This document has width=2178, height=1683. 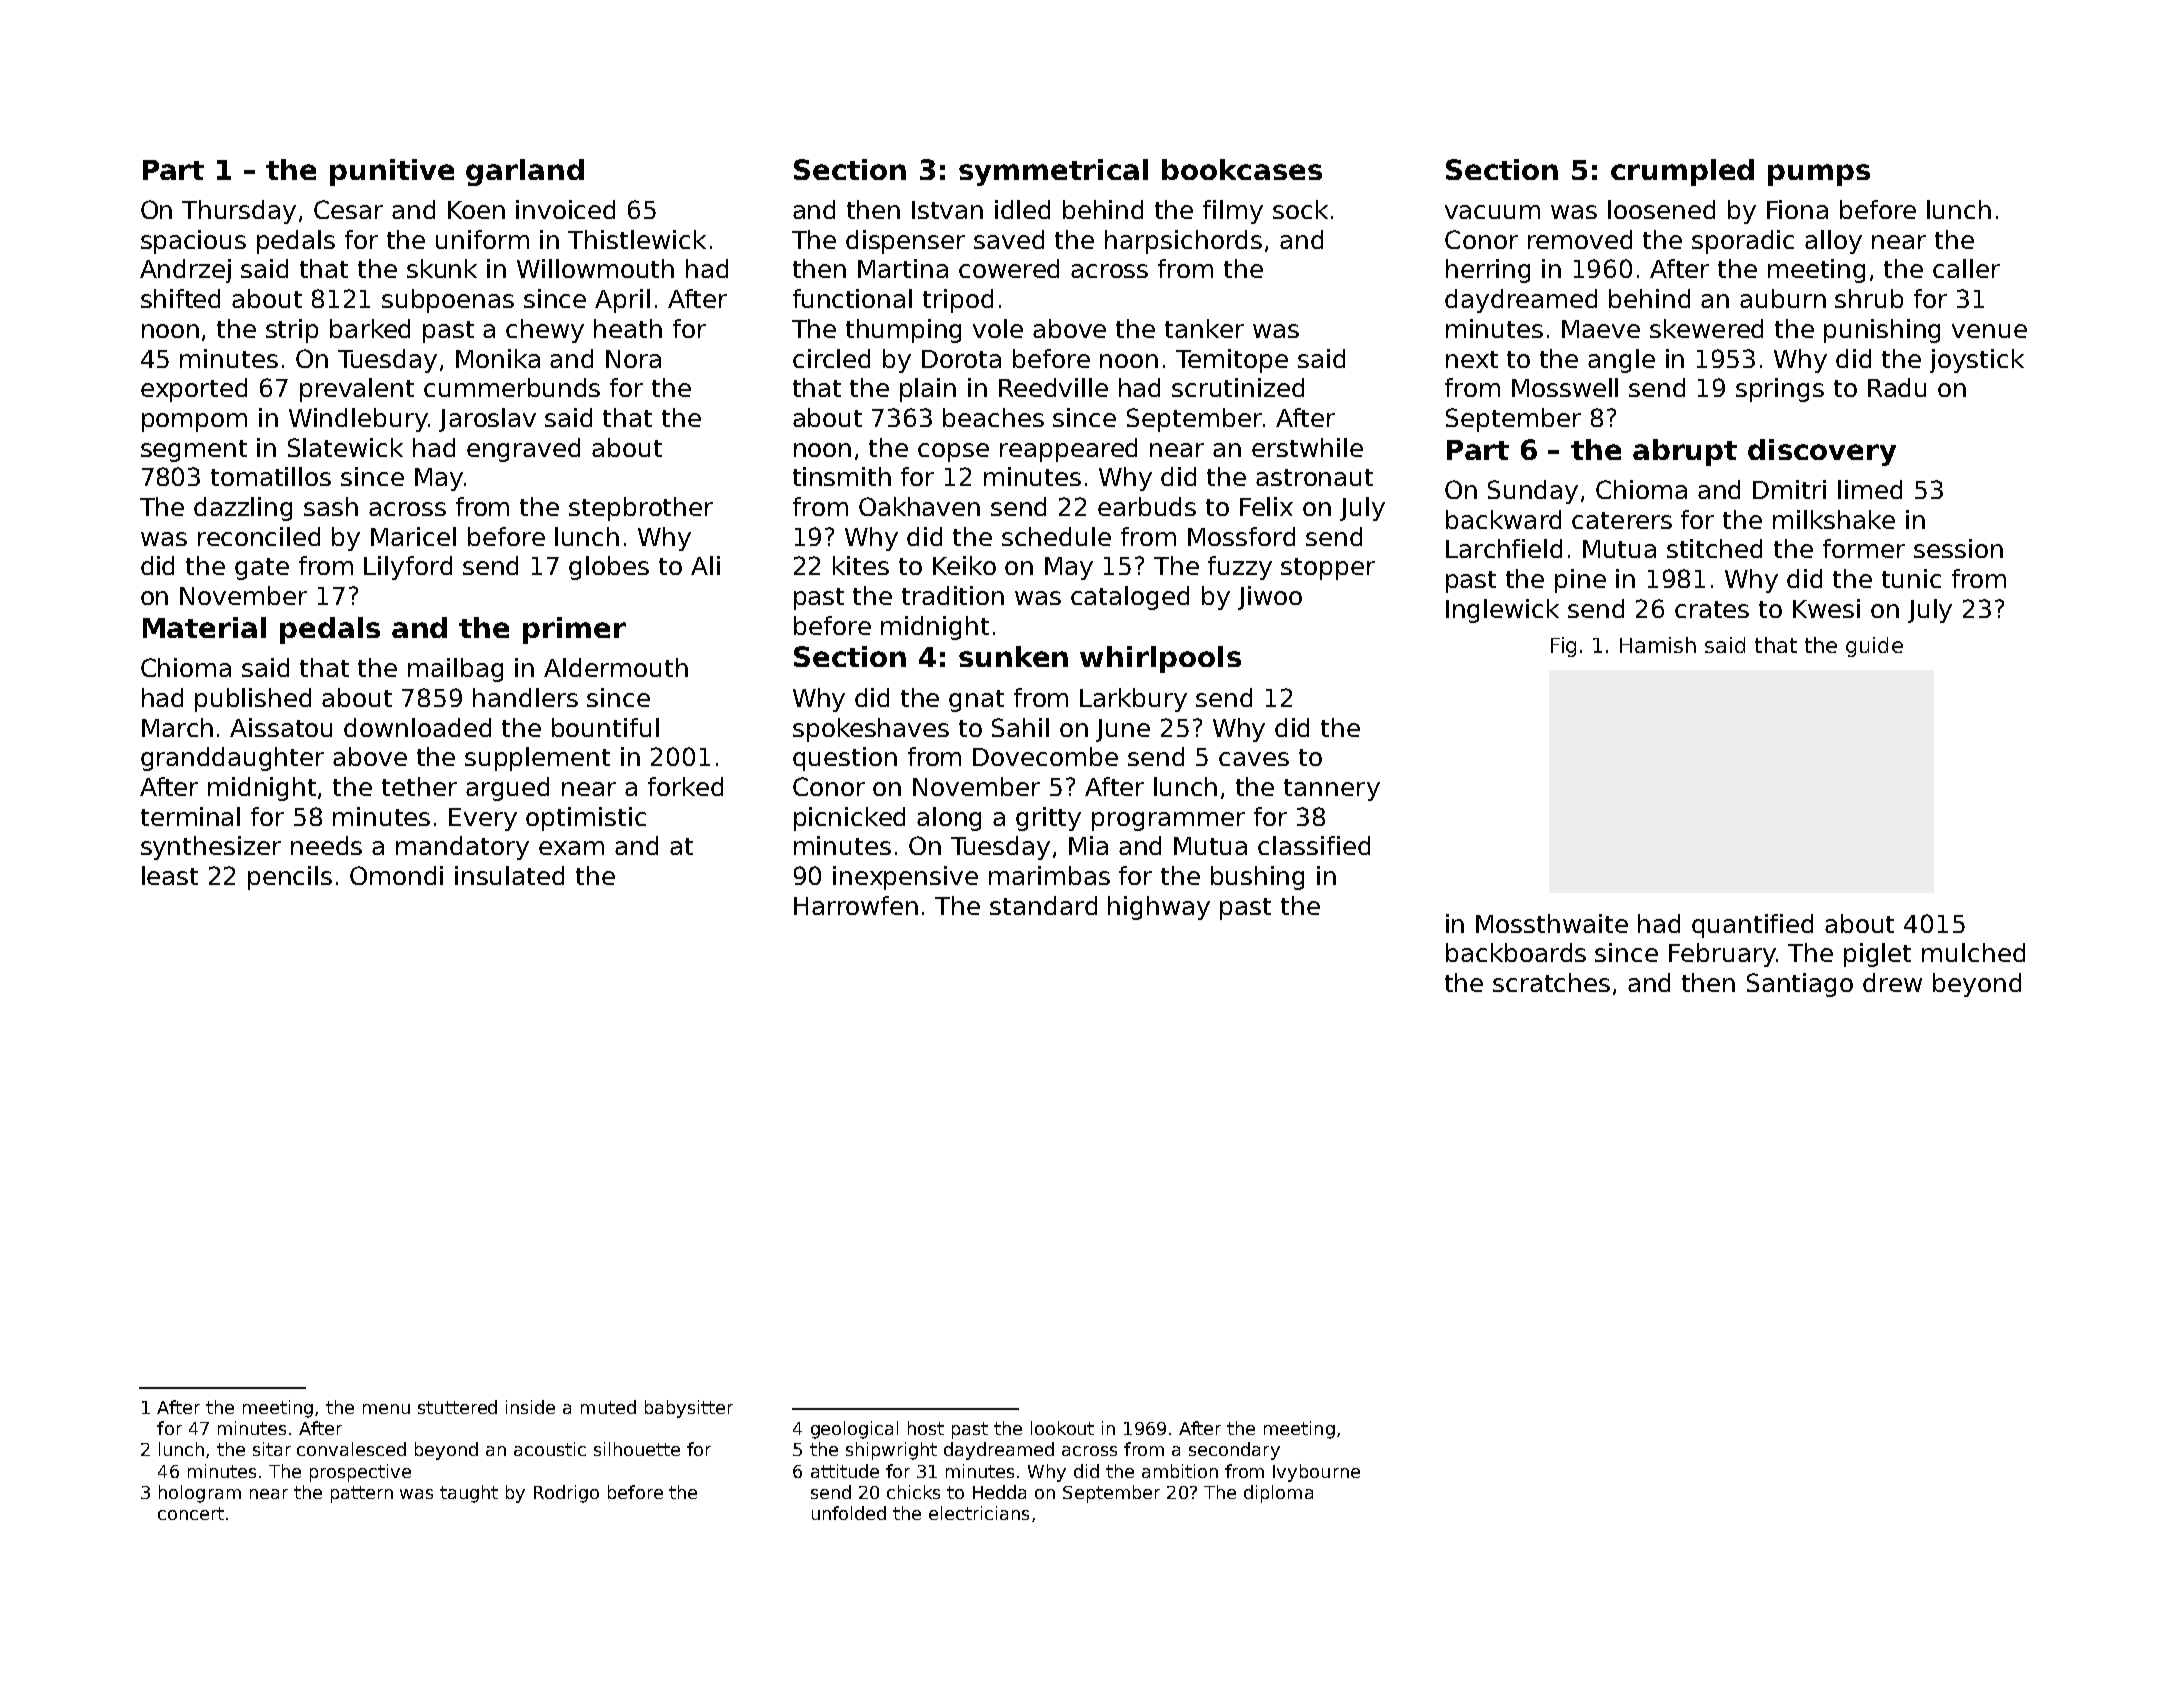 What do you see at coordinates (856, 905) in the document?
I see `Harrowfen` at bounding box center [856, 905].
